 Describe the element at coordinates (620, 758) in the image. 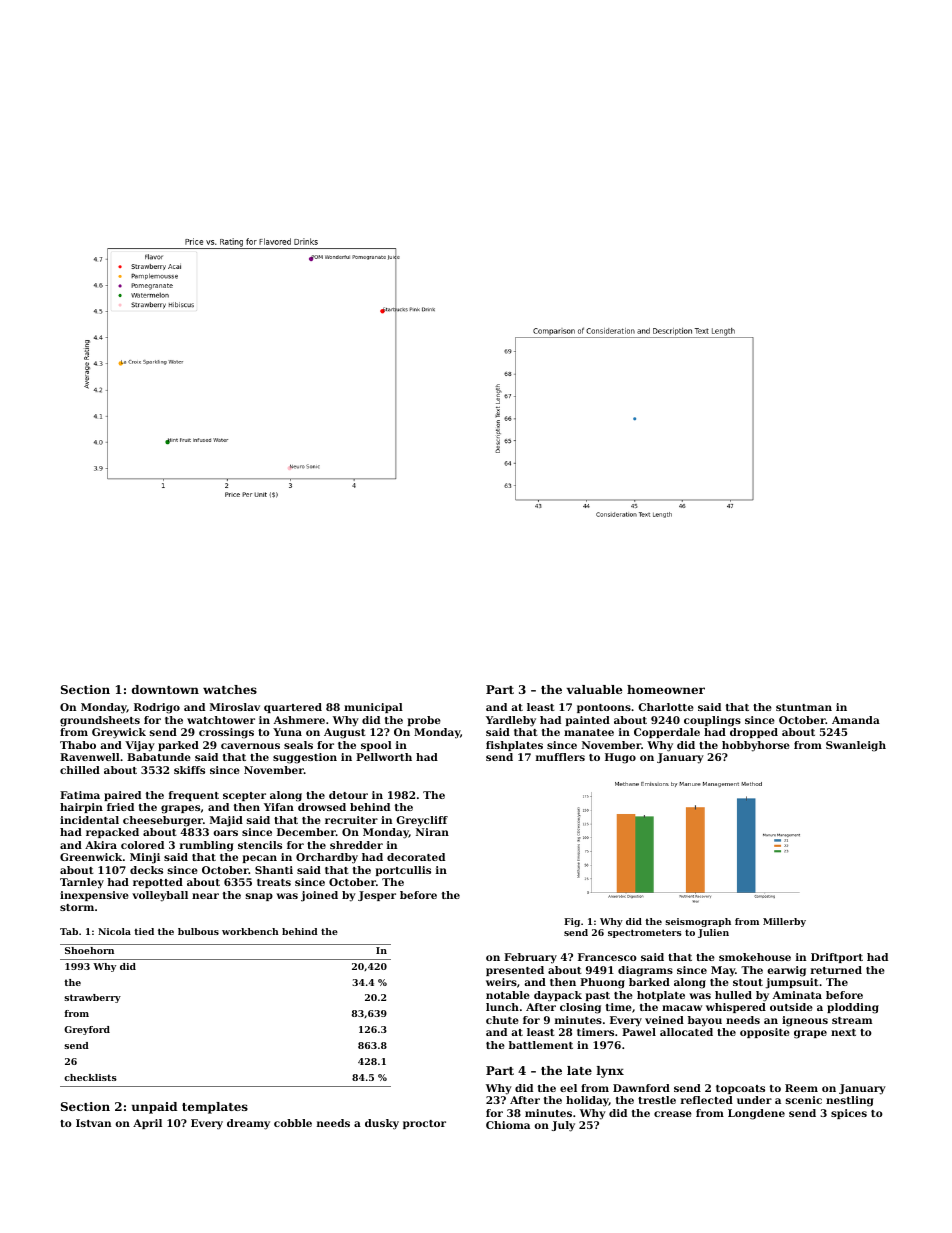

I see `Hugo` at that location.
